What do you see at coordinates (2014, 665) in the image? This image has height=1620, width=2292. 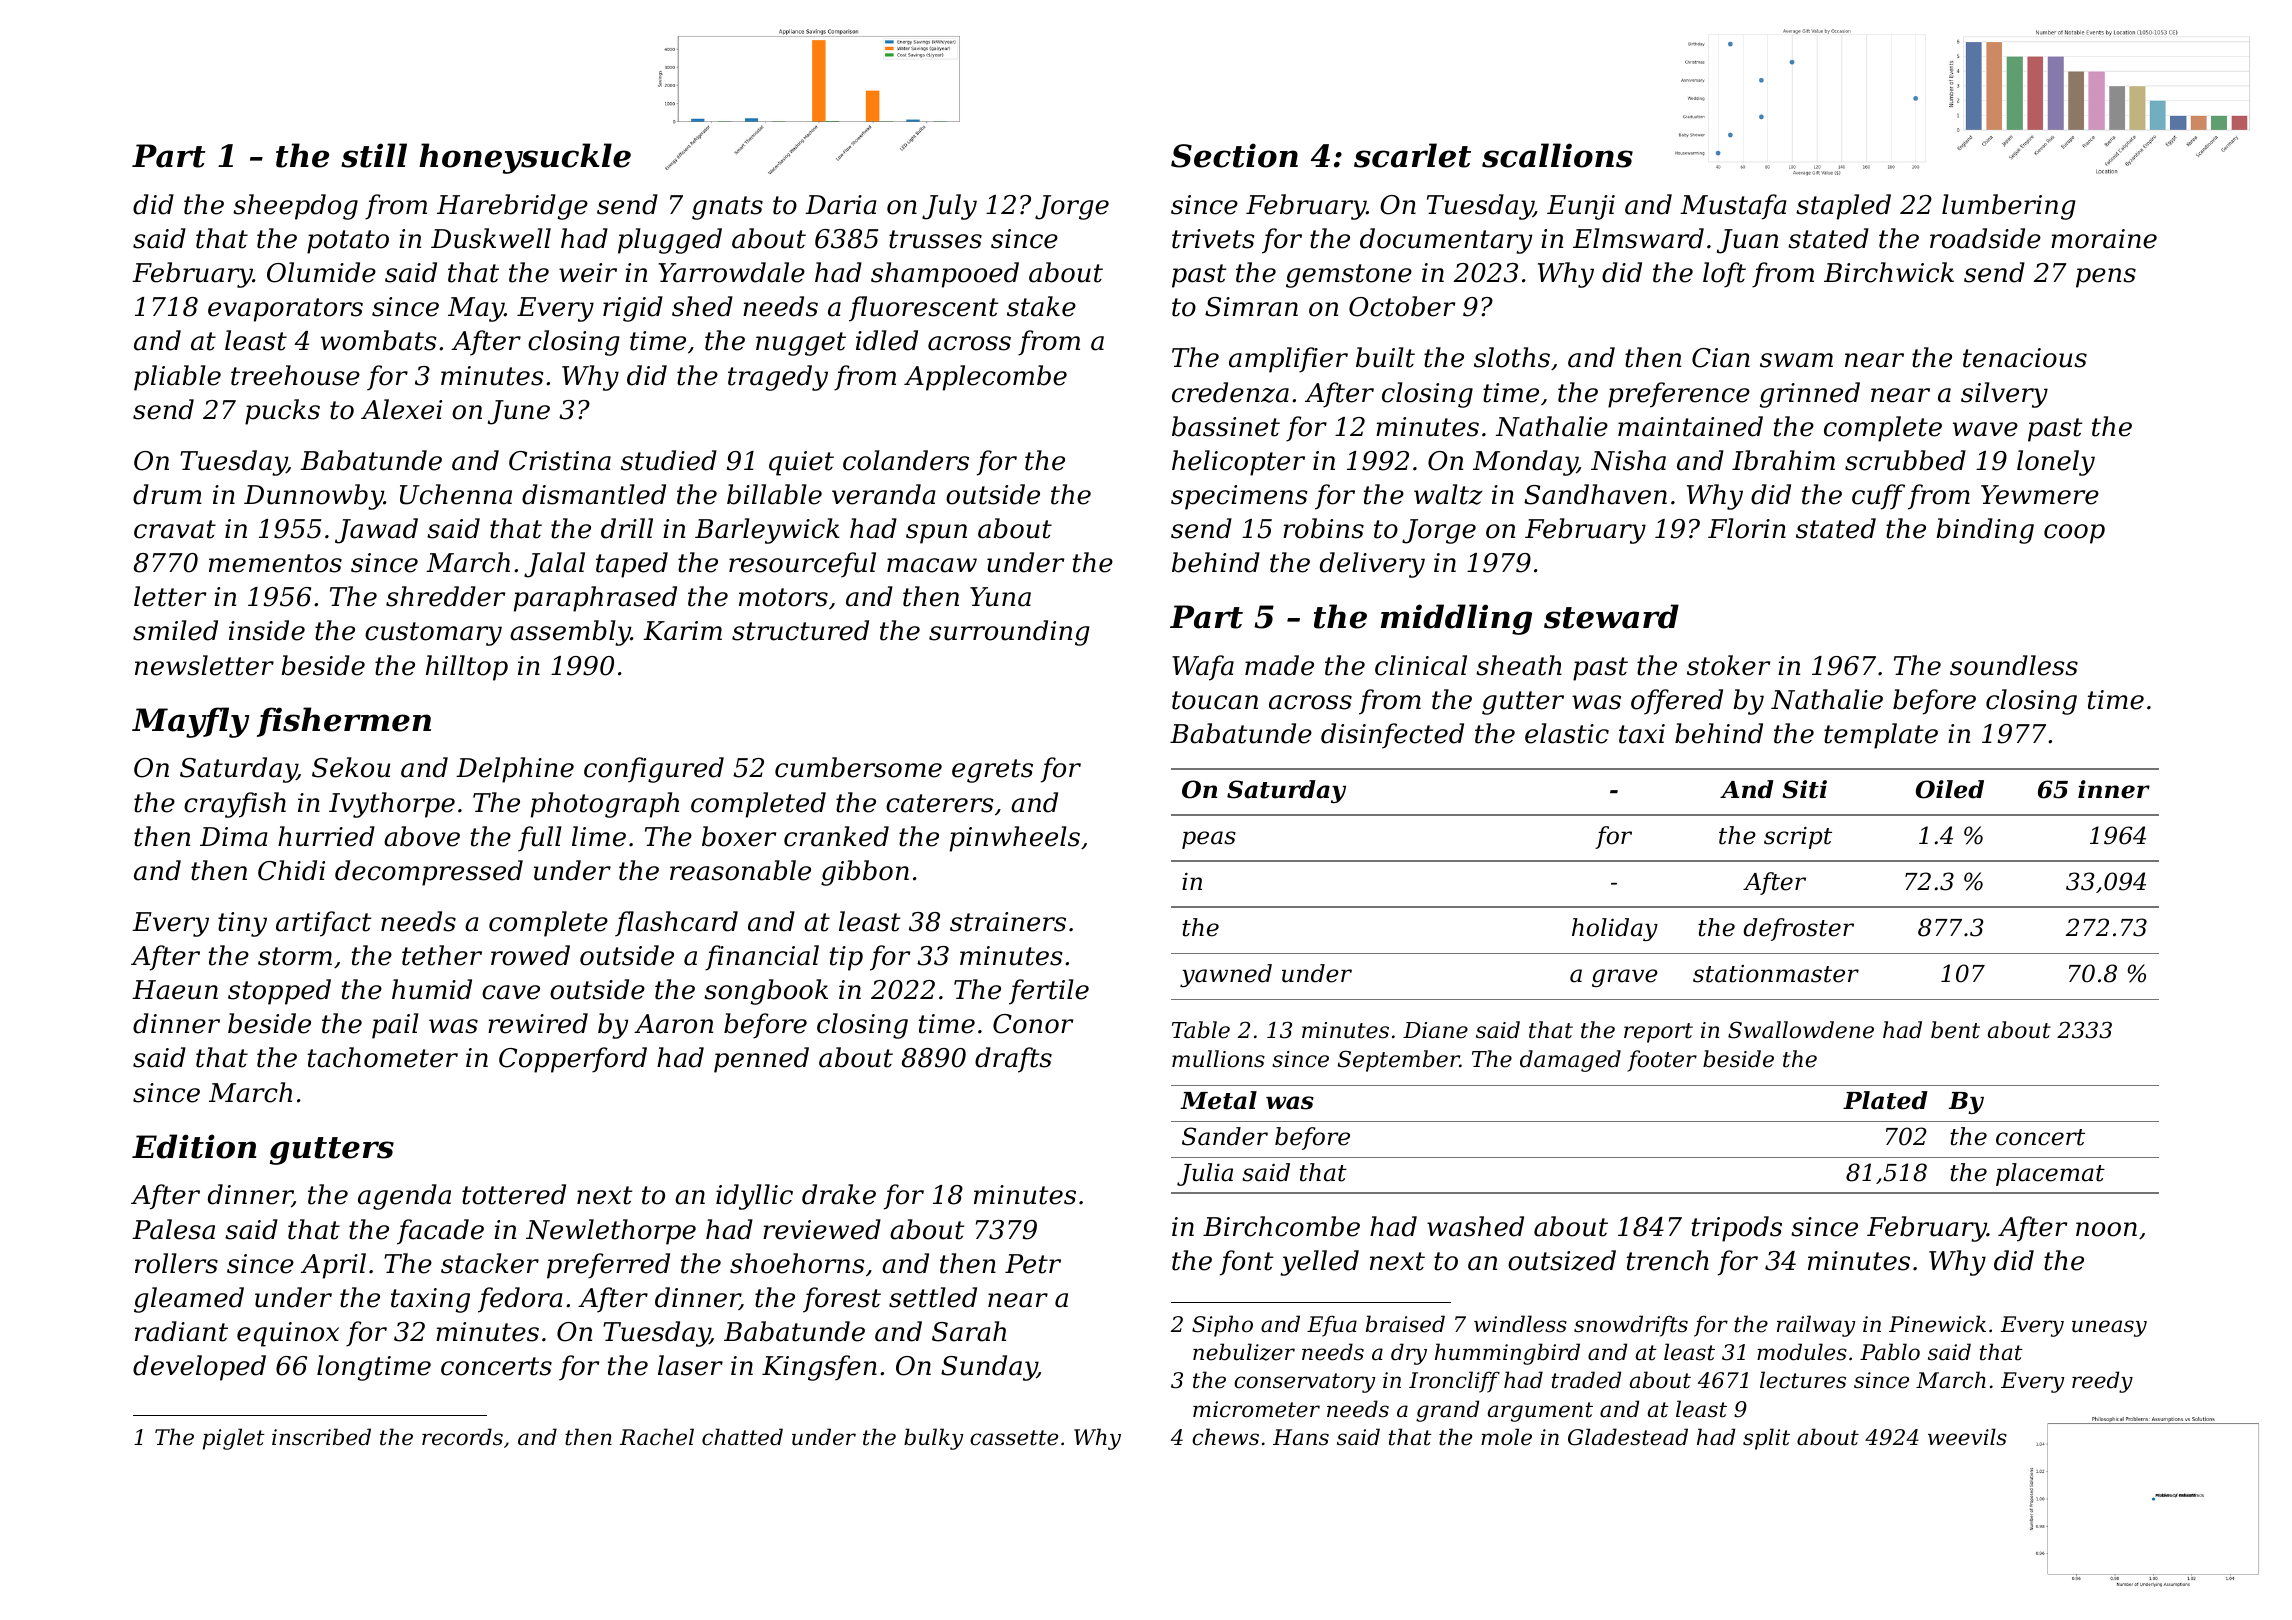 I see `soundless` at bounding box center [2014, 665].
